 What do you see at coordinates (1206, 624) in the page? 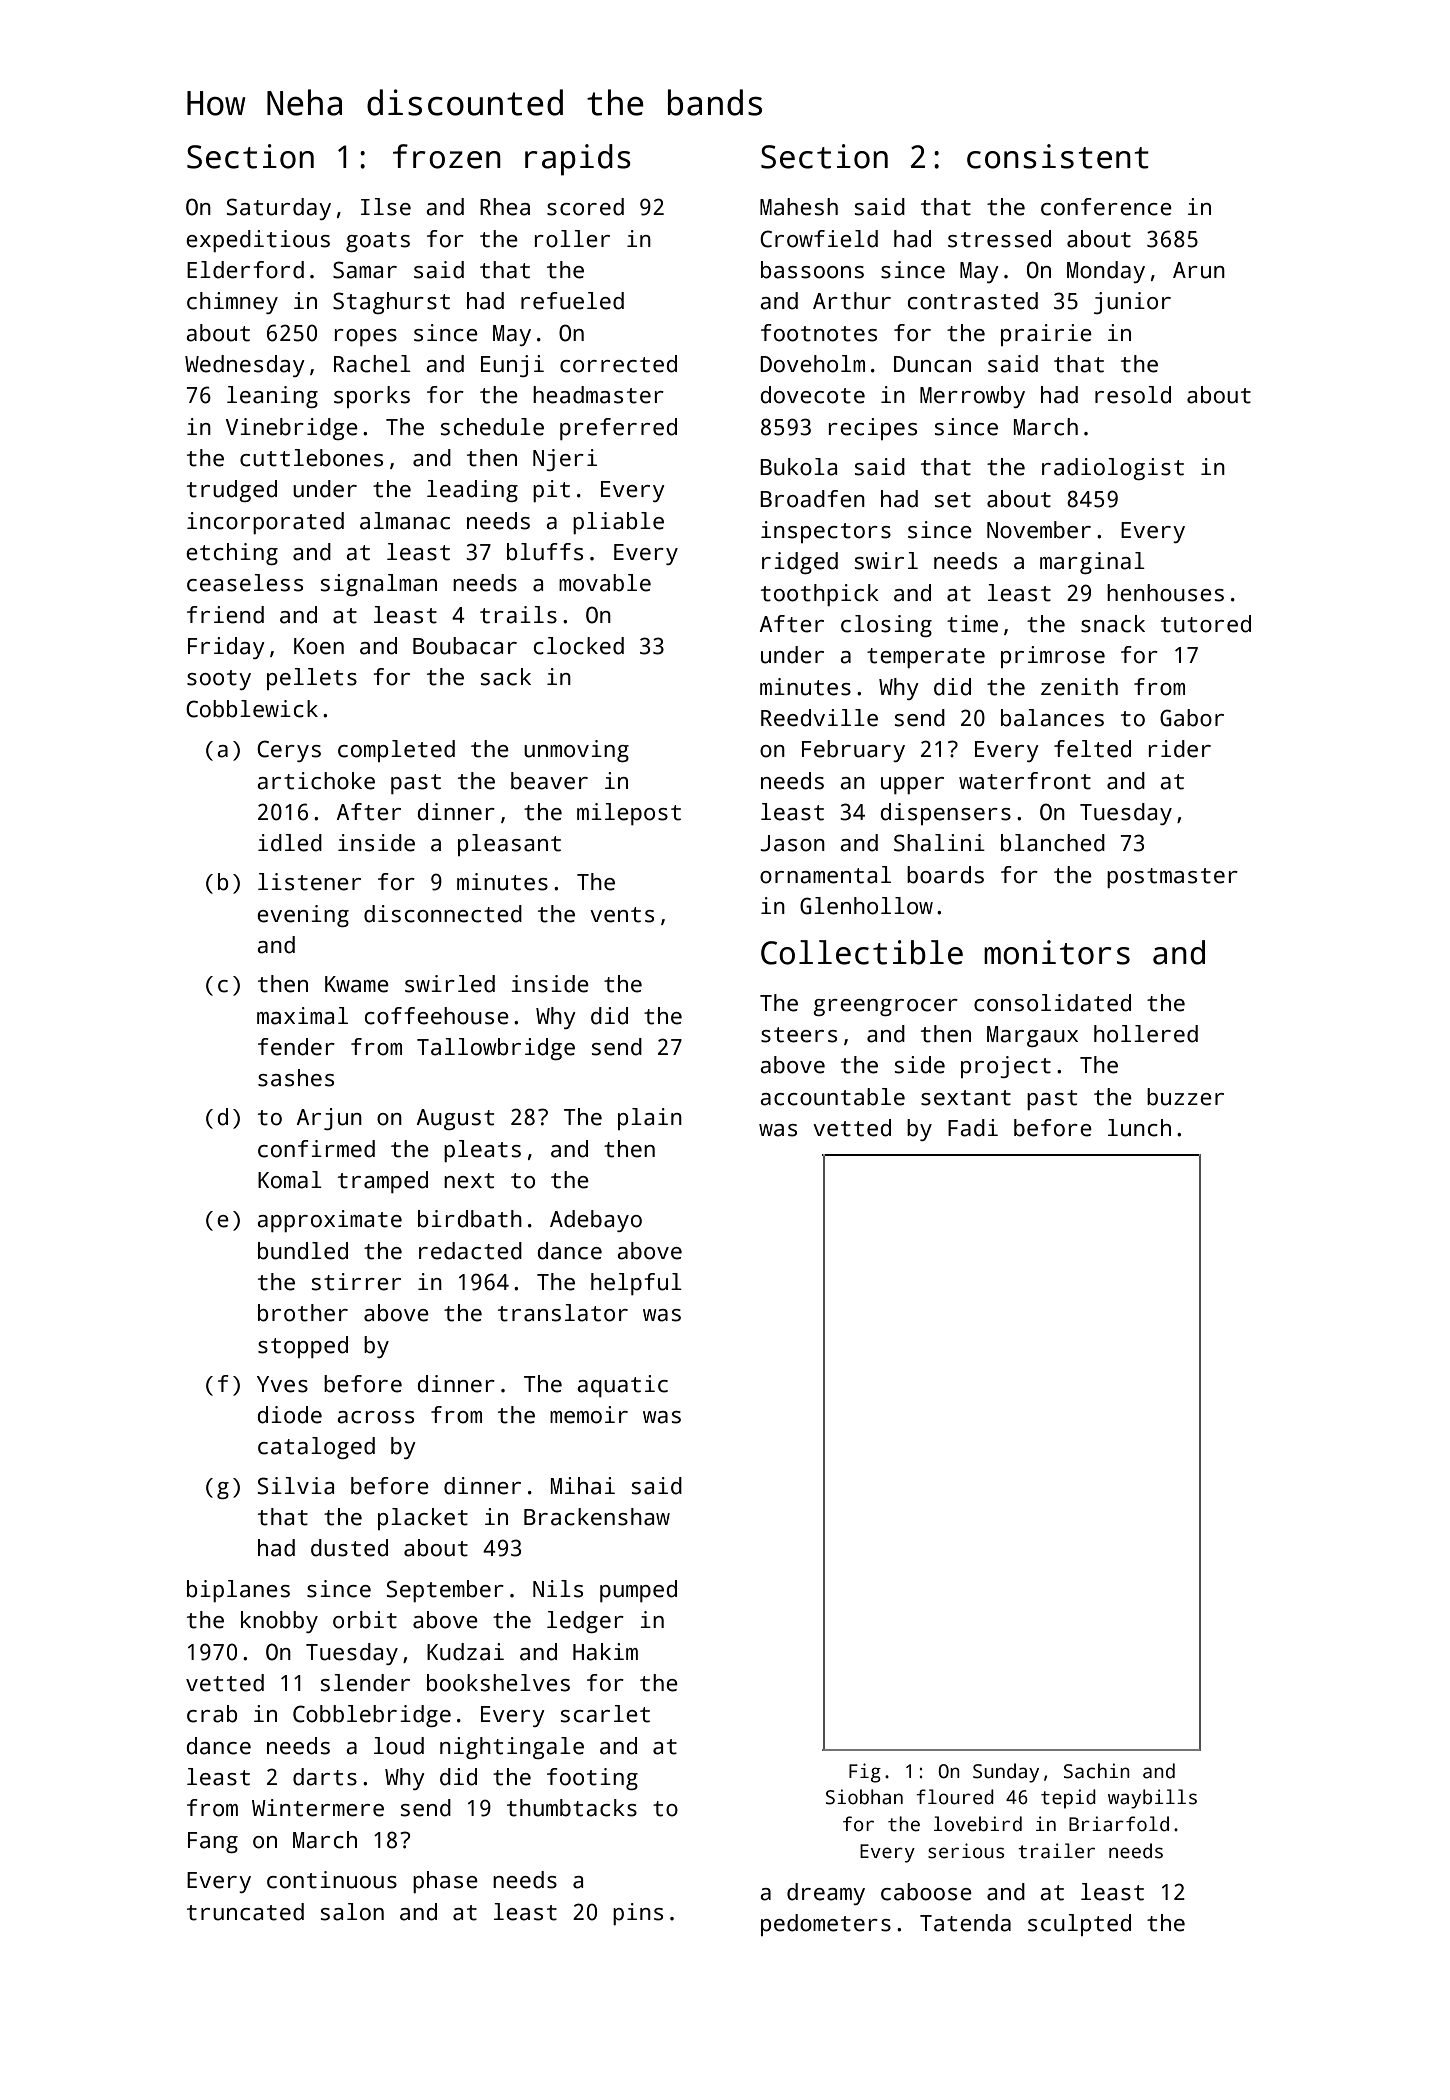
I see `tutored` at bounding box center [1206, 624].
